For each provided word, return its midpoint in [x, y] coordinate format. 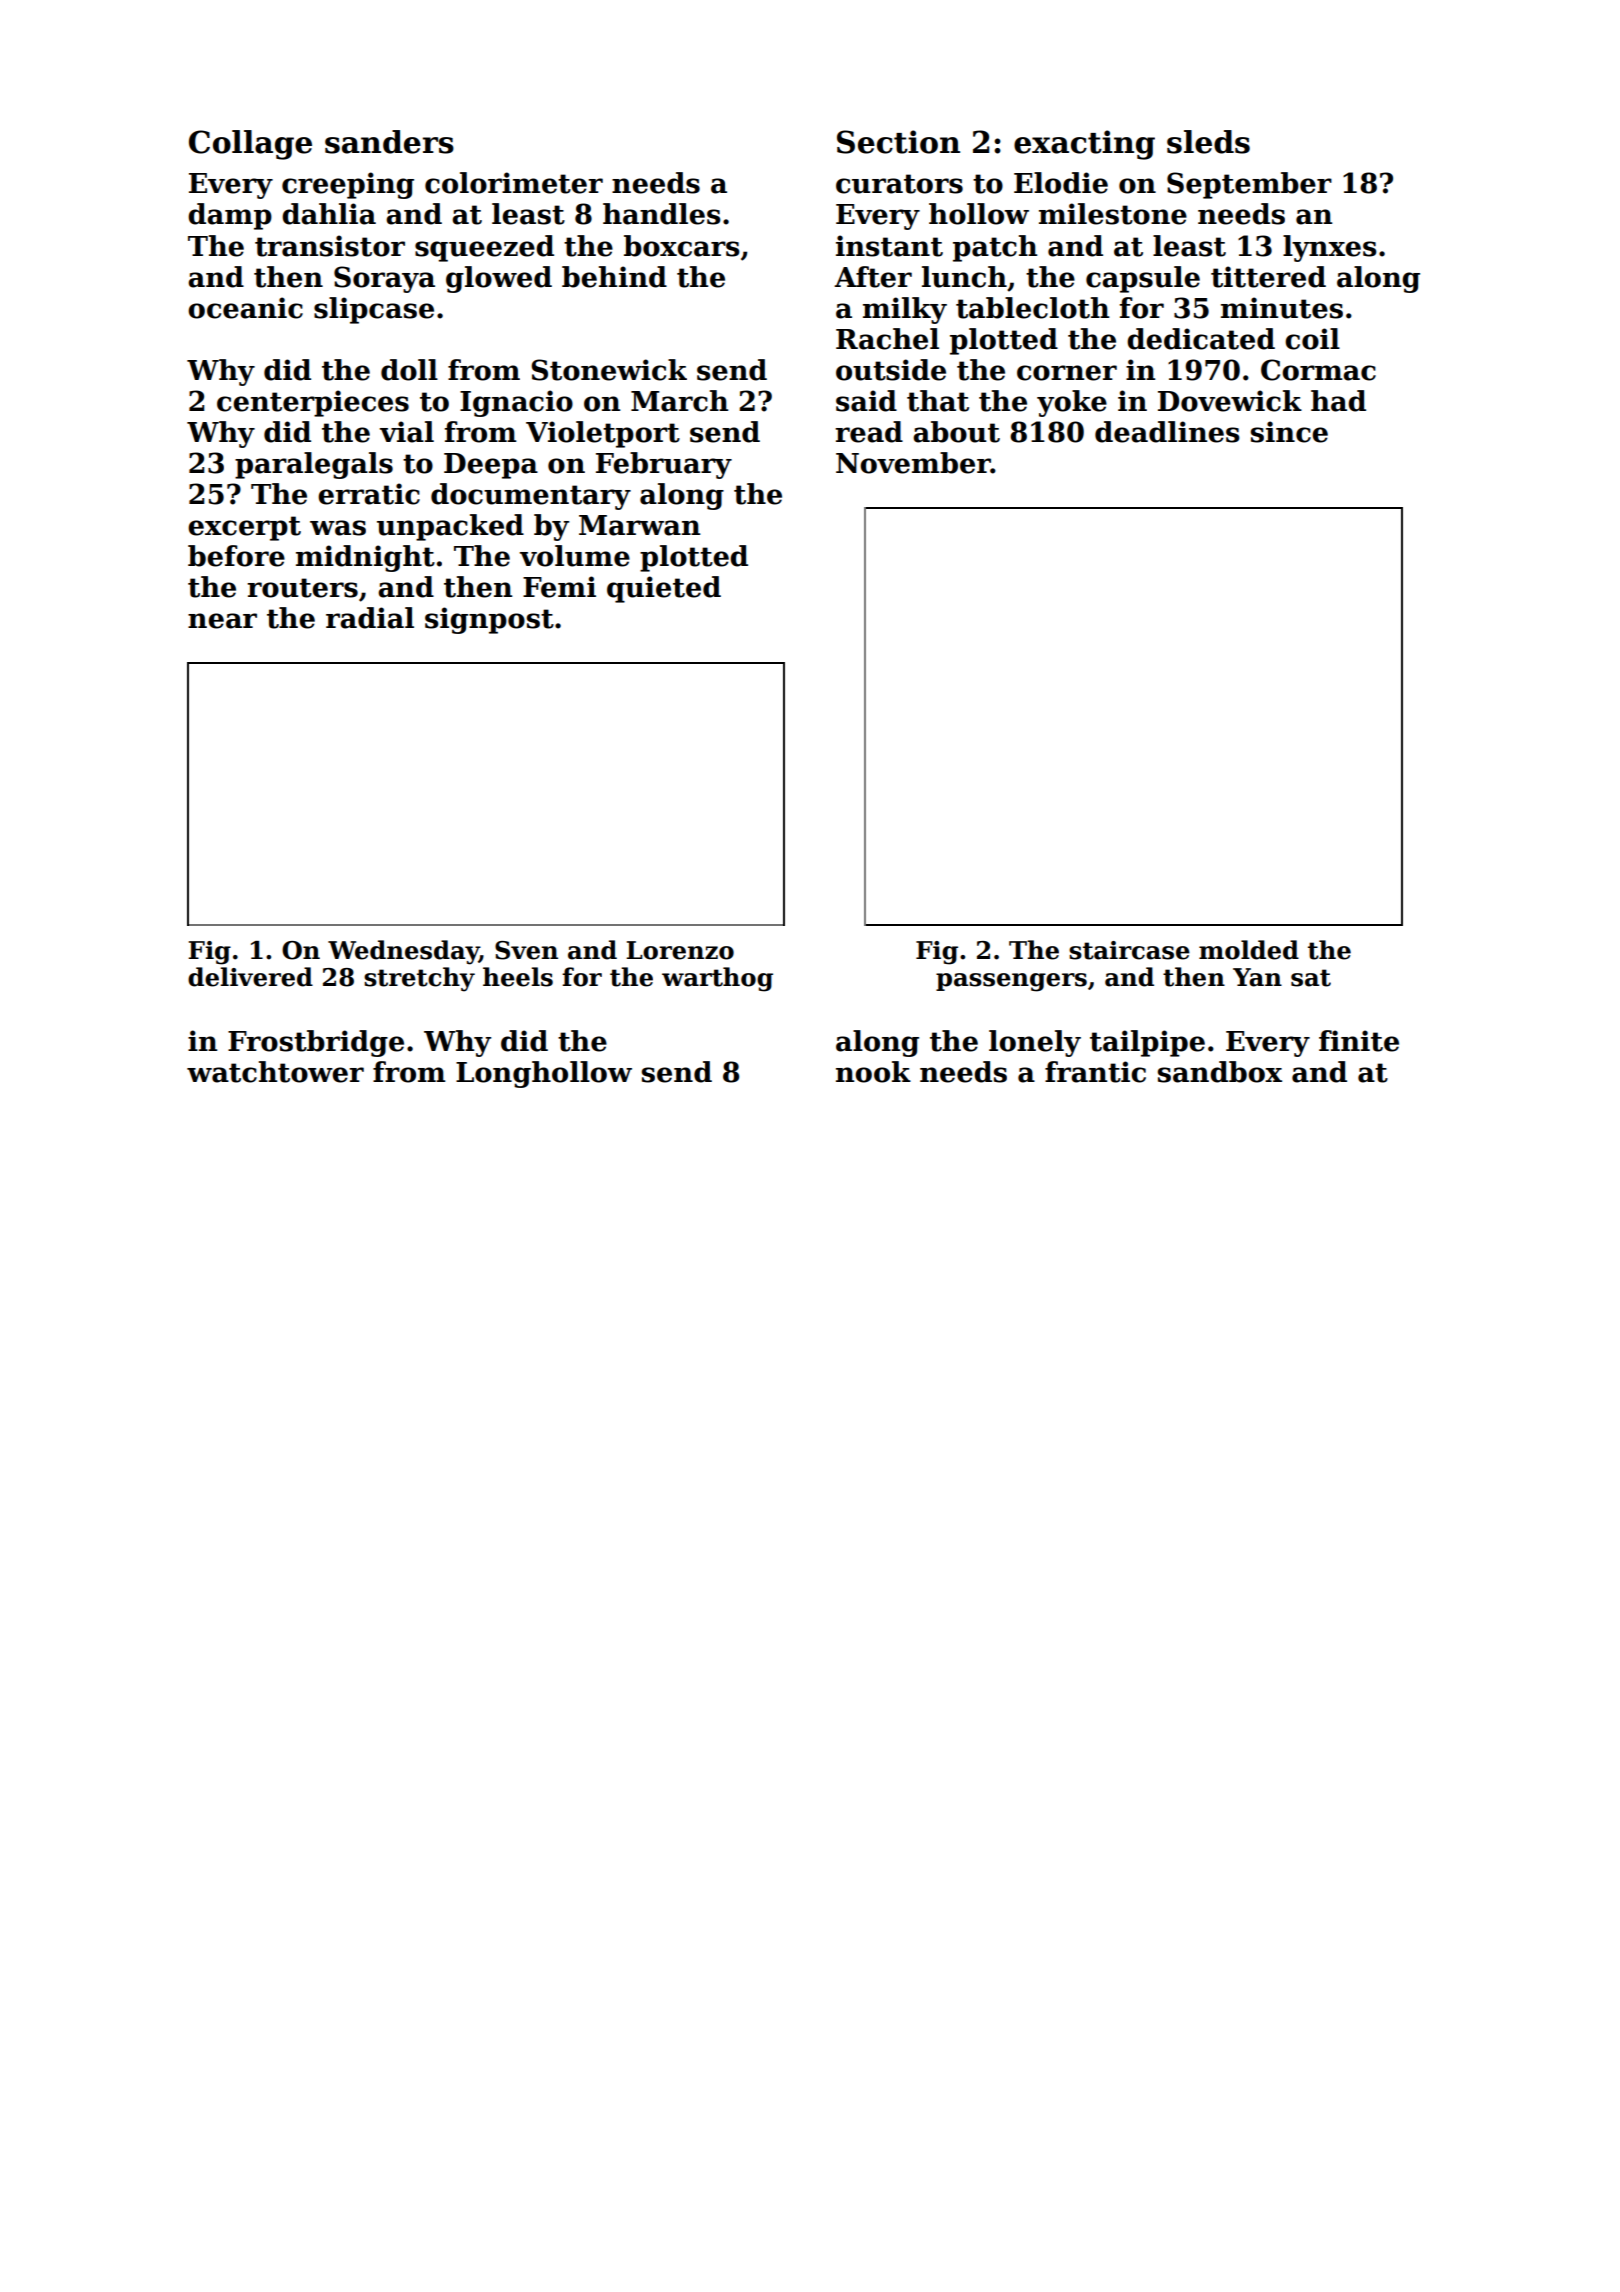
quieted [664, 589]
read [869, 432]
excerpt [244, 528]
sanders [389, 142]
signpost [489, 620]
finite [1359, 1041]
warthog [717, 979]
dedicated [1201, 339]
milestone [1113, 214]
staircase [1129, 950]
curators [899, 184]
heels [518, 977]
